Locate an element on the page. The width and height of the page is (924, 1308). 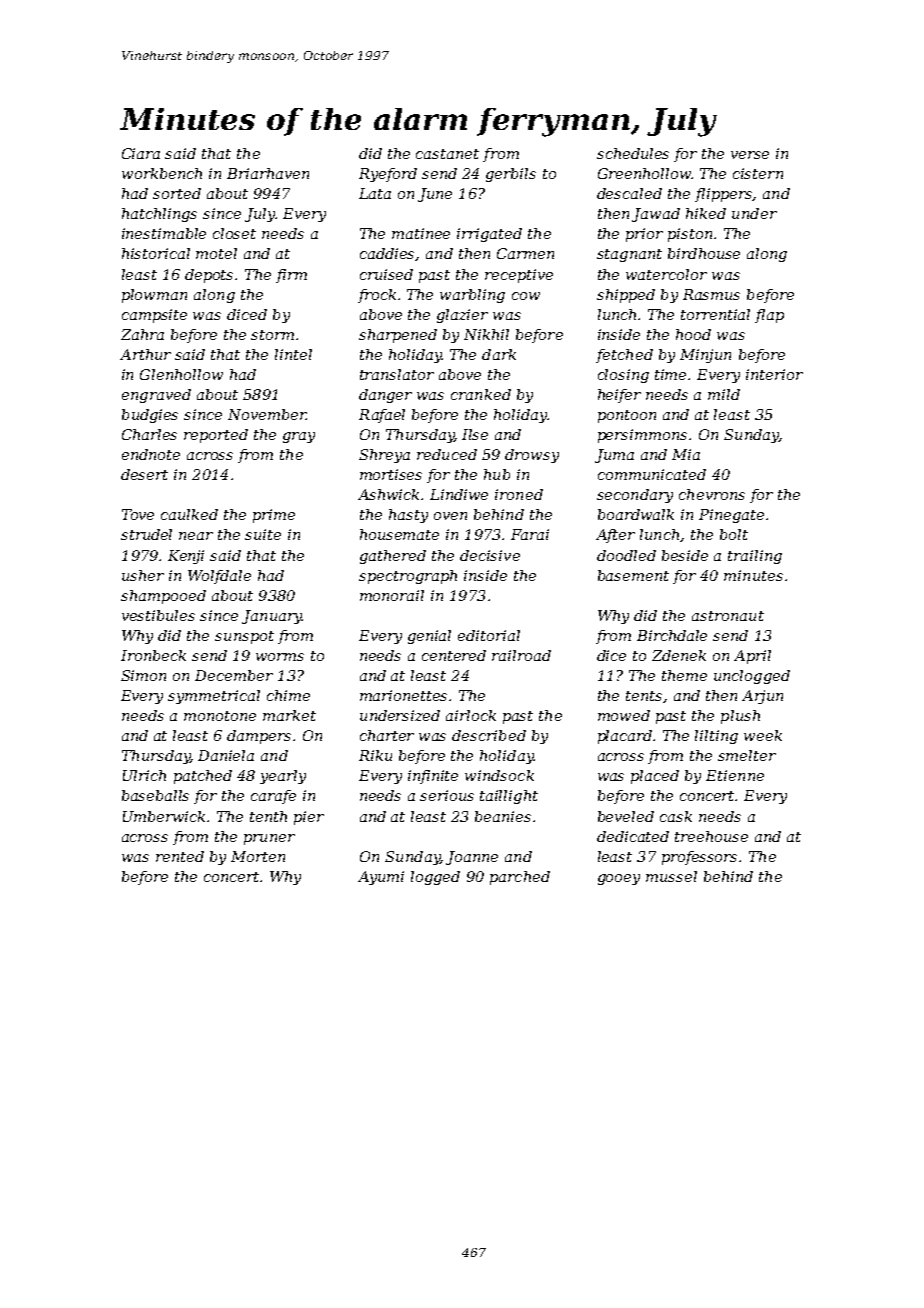
worms is located at coordinates (280, 657).
